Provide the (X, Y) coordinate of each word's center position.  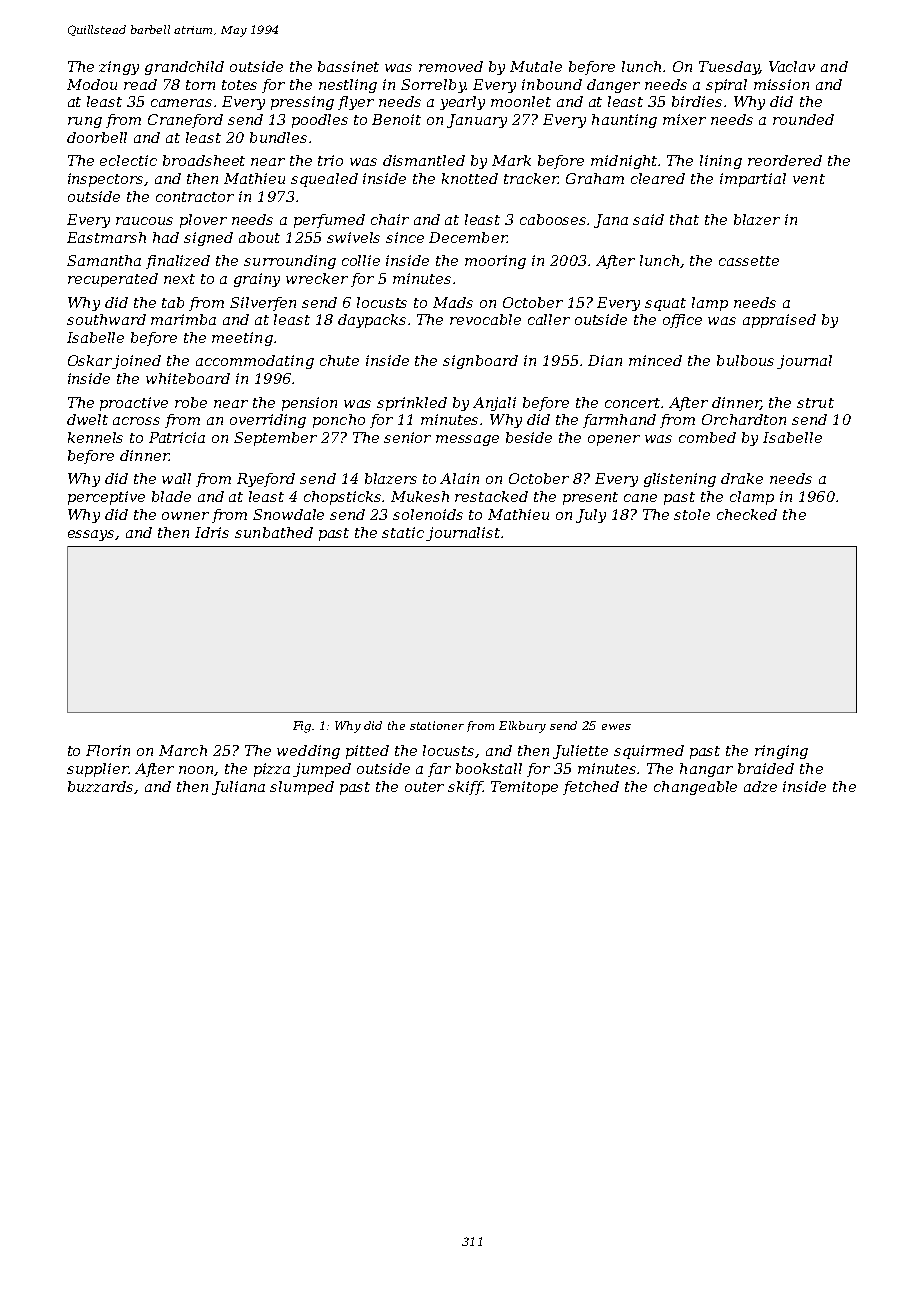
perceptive (106, 498)
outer (424, 787)
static (403, 532)
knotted (470, 178)
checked (747, 514)
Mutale (536, 66)
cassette (749, 261)
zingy (119, 68)
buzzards (100, 786)
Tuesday (729, 68)
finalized (178, 262)
